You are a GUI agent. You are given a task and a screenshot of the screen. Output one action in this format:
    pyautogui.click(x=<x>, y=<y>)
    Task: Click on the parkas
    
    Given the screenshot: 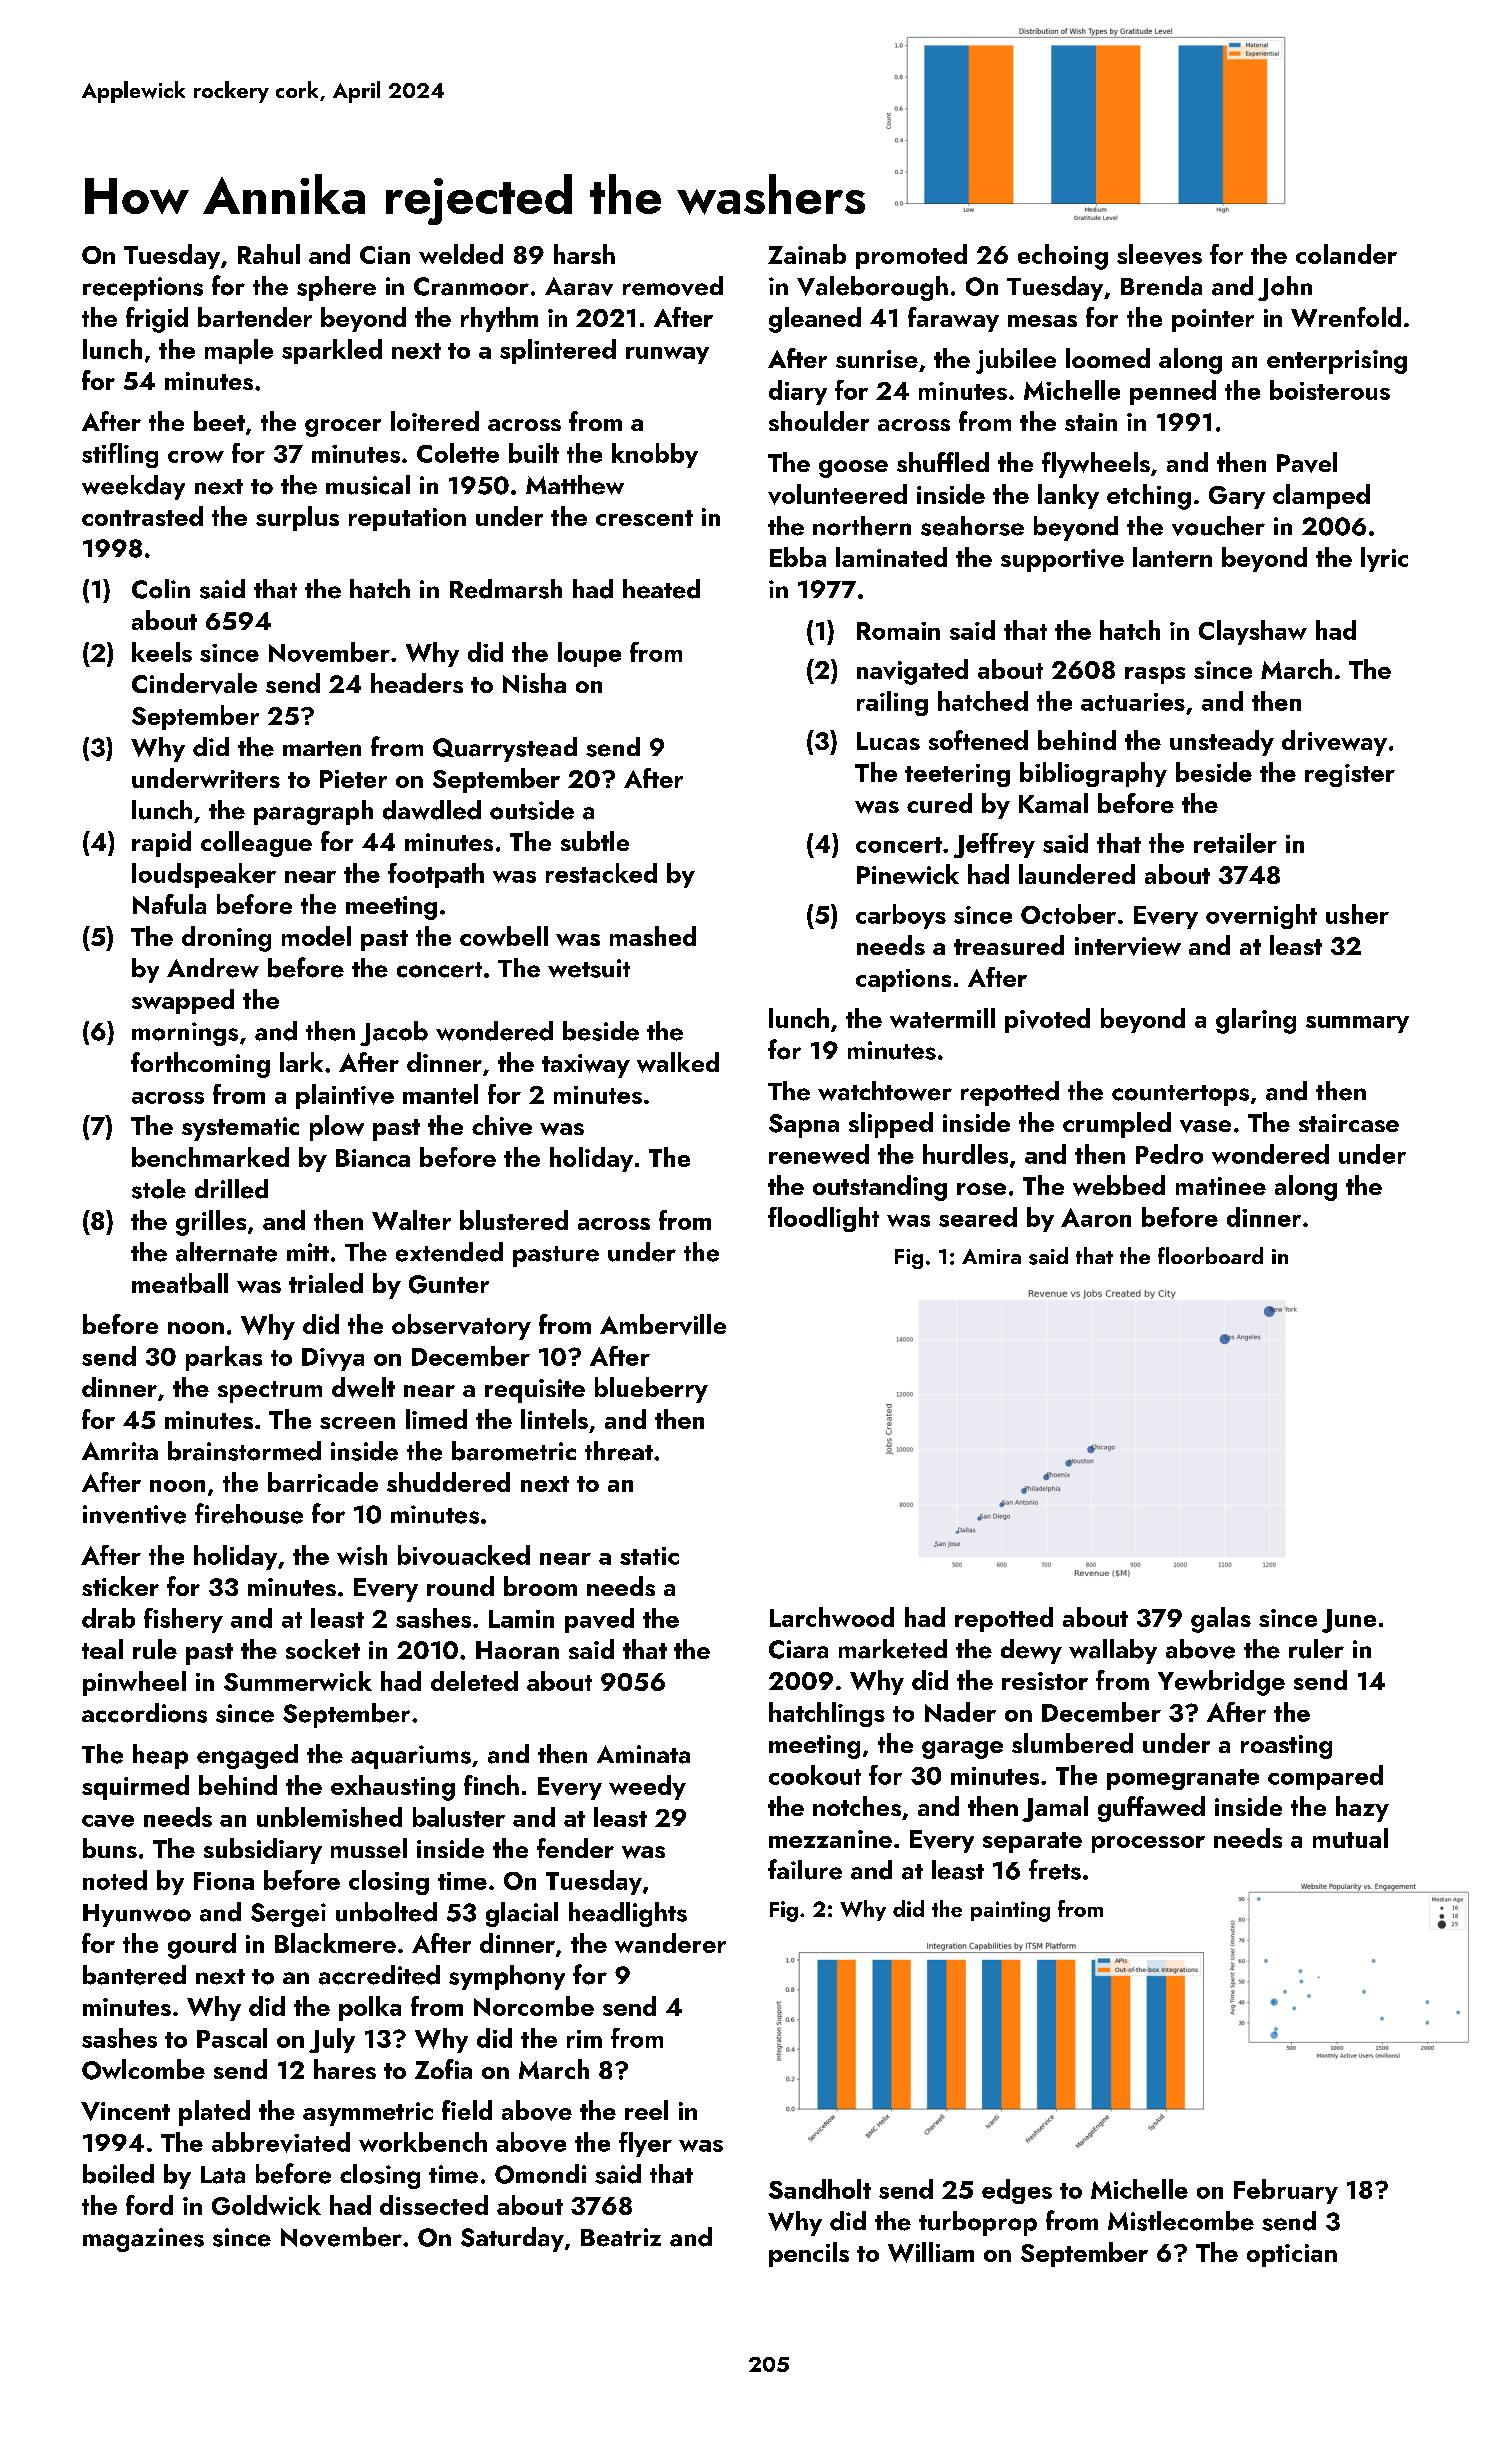 What is the action you would take?
    pyautogui.click(x=224, y=1358)
